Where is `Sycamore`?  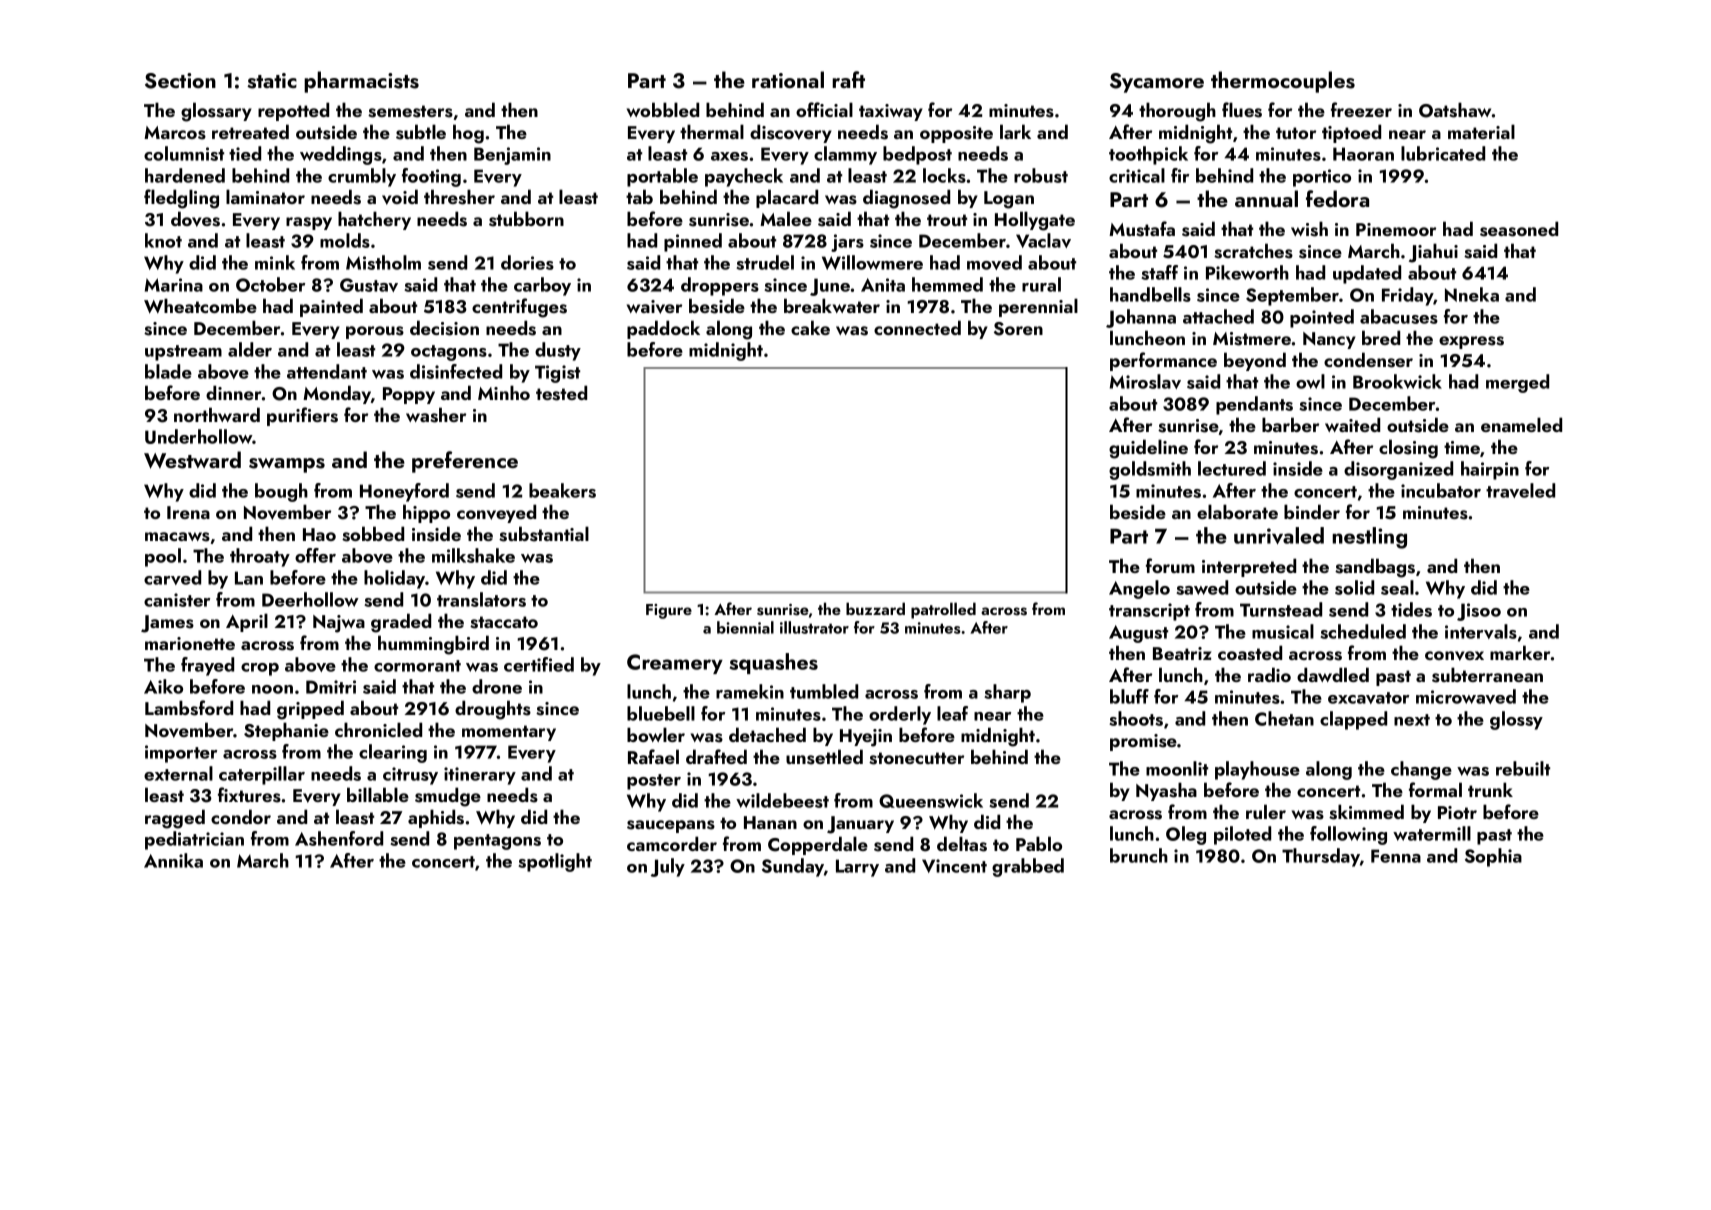
Sycamore is located at coordinates (1157, 83).
